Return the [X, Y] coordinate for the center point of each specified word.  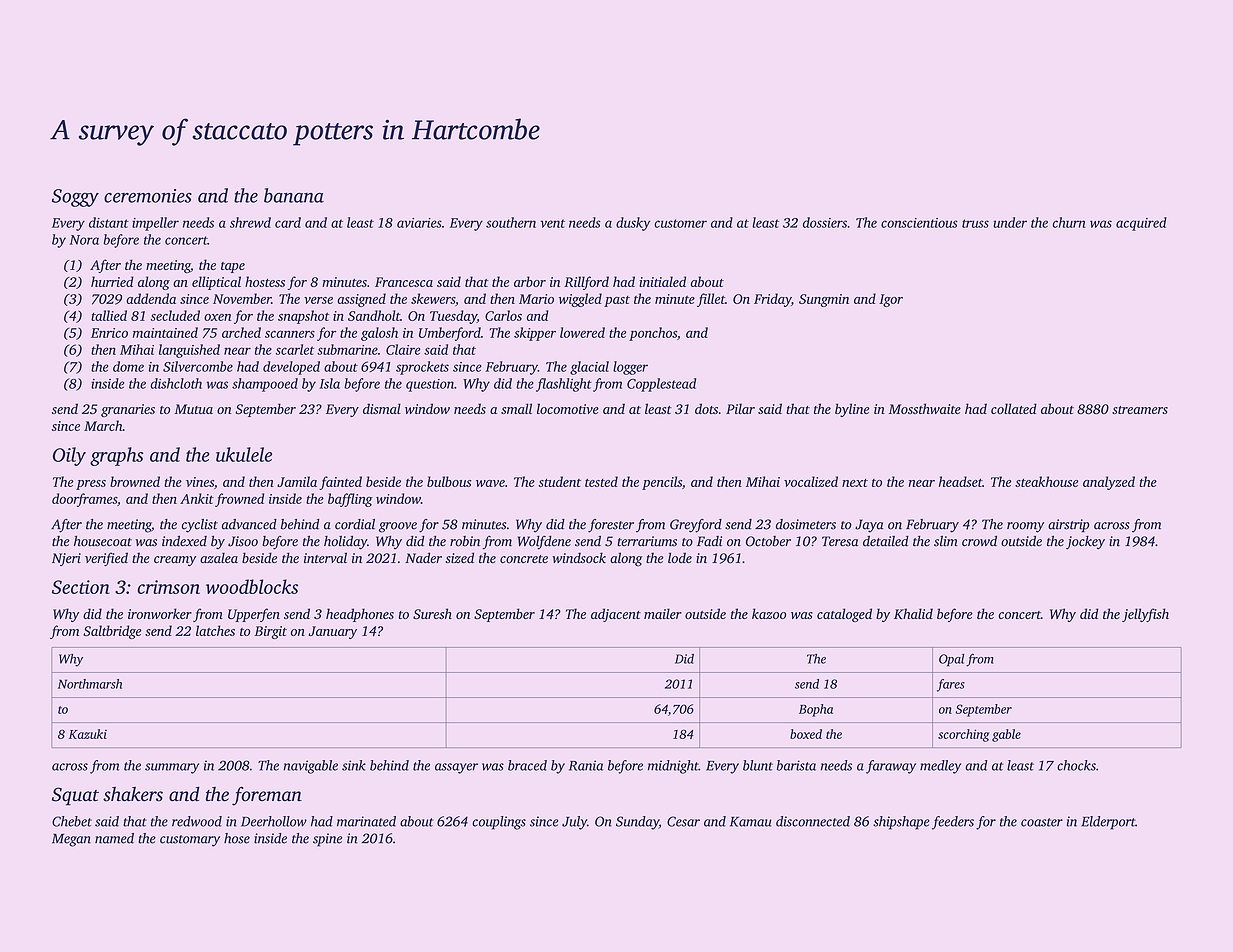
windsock [579, 558]
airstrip [1068, 525]
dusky [633, 224]
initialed [662, 281]
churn [1069, 222]
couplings [499, 823]
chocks [1076, 765]
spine [327, 840]
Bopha [816, 710]
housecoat [103, 541]
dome [128, 366]
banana [294, 195]
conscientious [919, 223]
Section [81, 587]
